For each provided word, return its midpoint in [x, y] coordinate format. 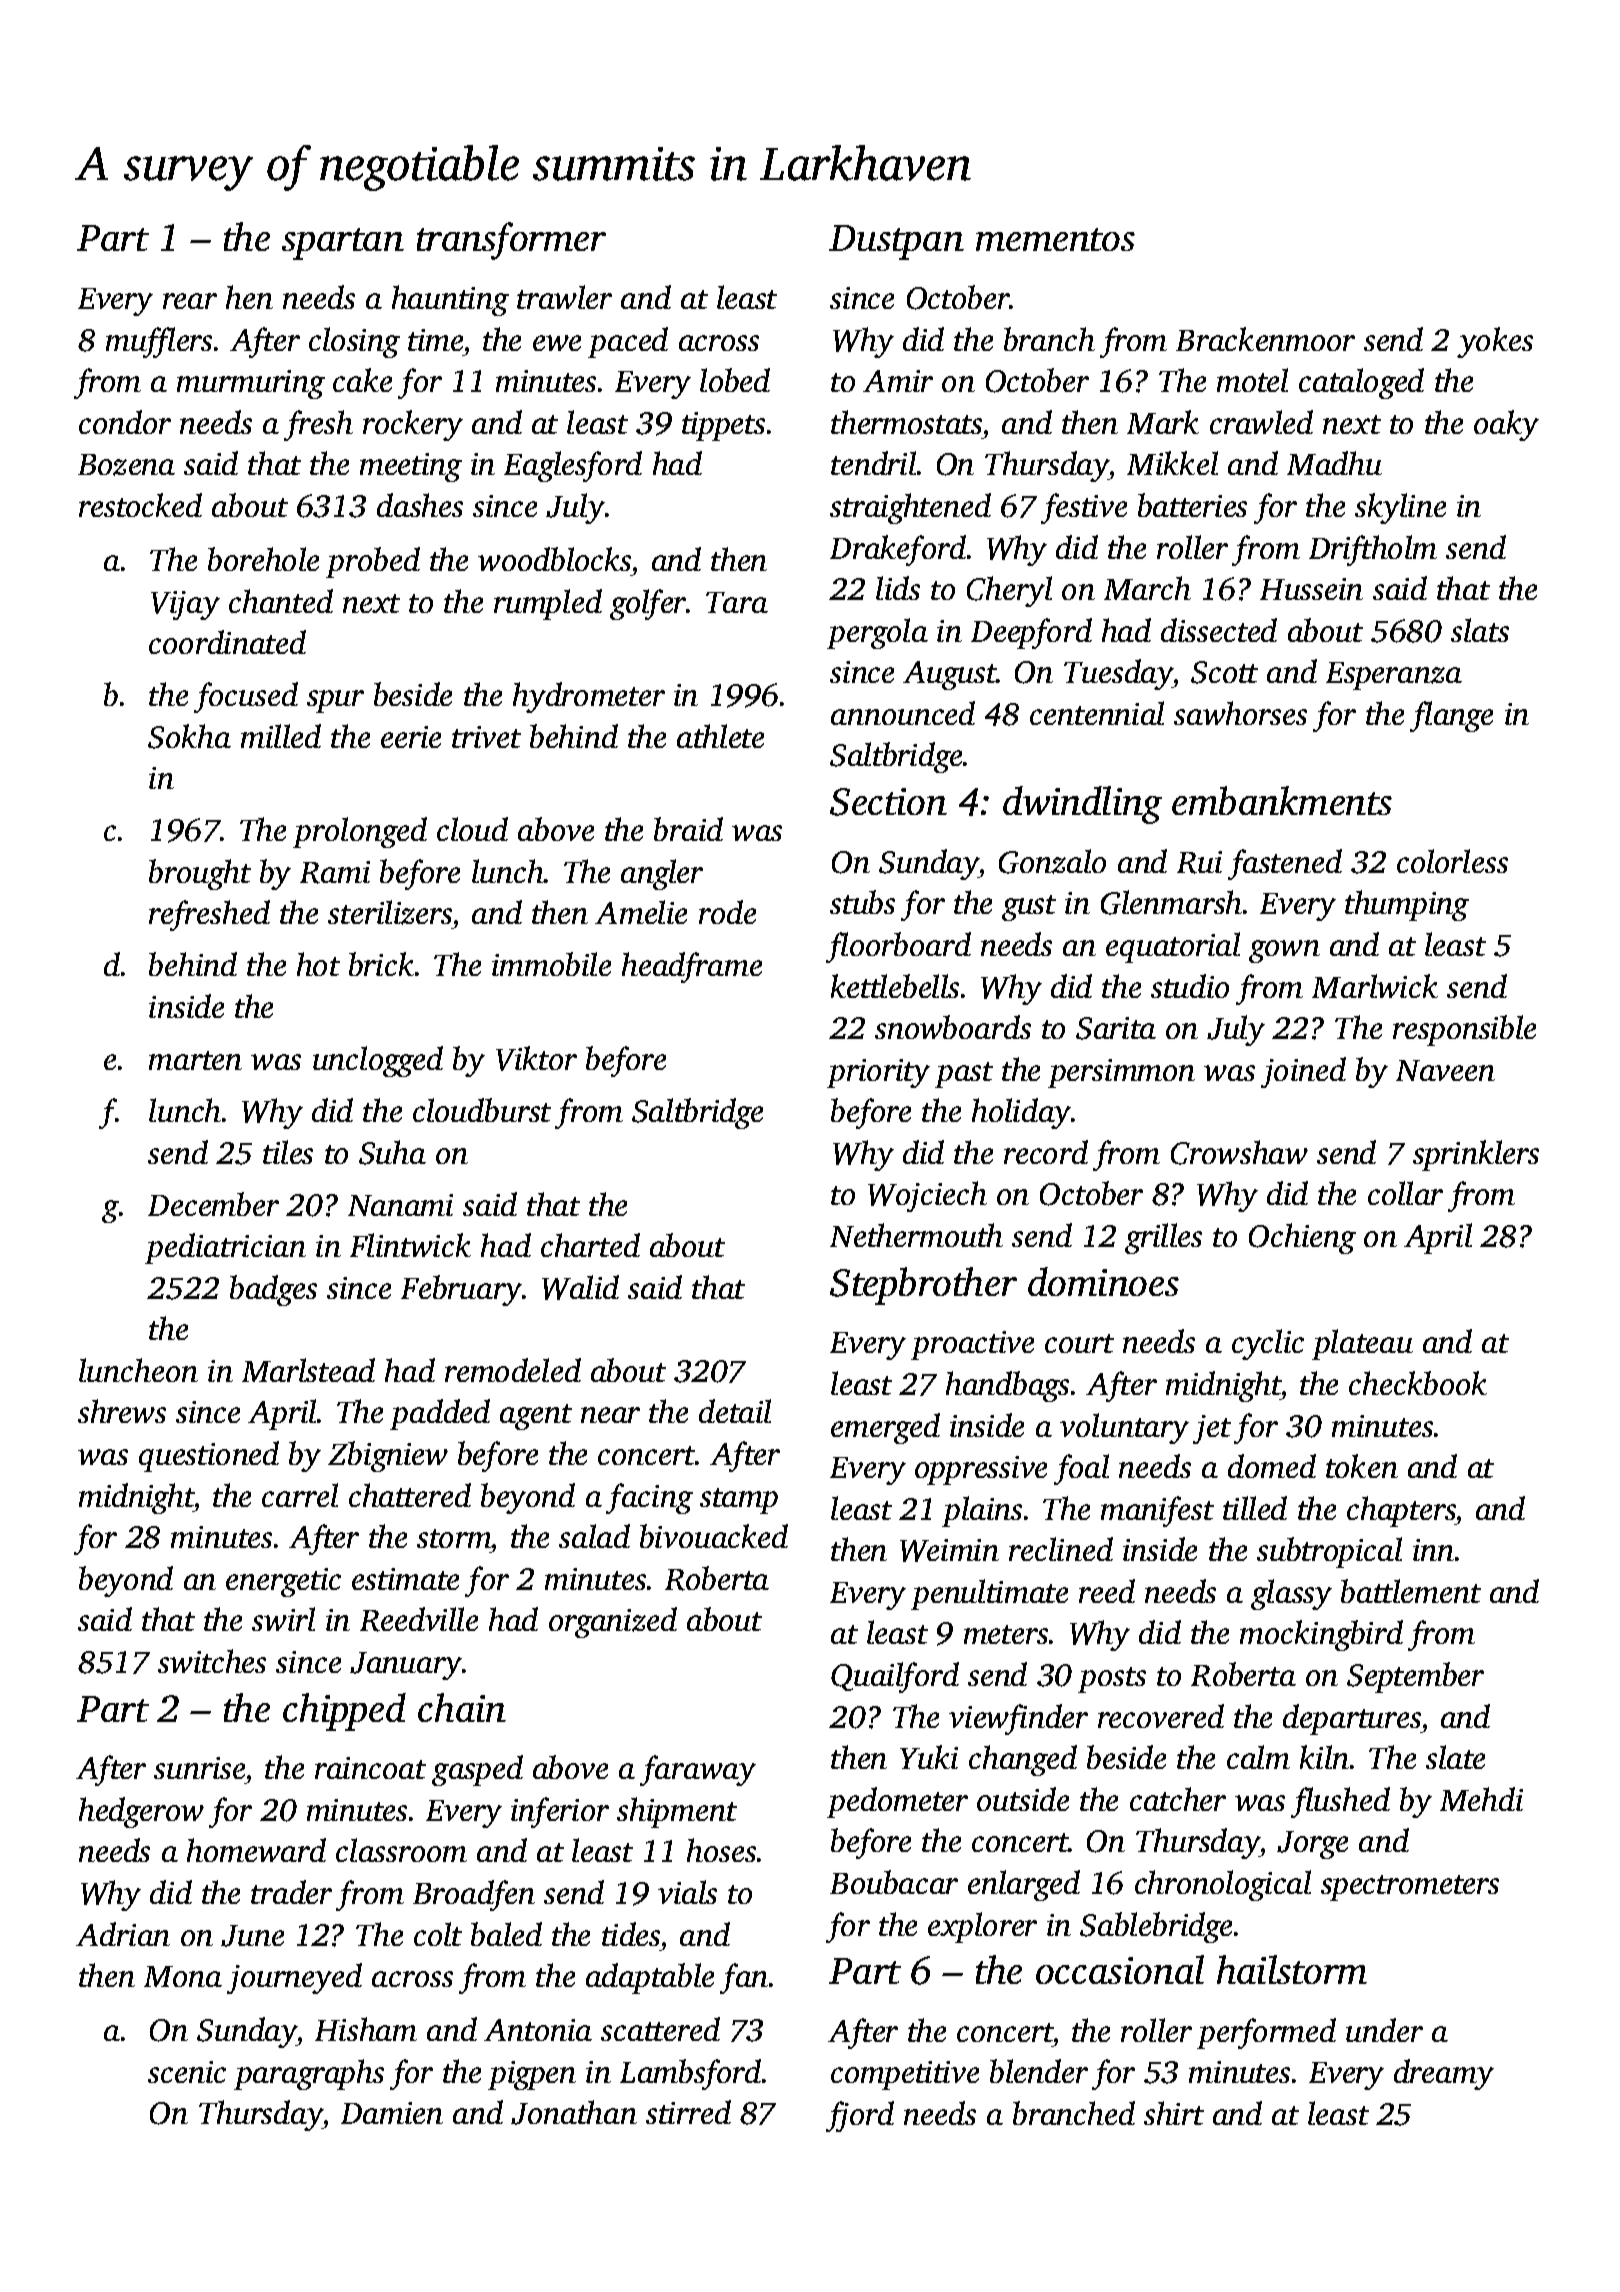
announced [903, 713]
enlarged [1024, 1885]
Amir [898, 381]
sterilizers [390, 912]
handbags [1007, 1386]
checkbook [1418, 1383]
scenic [187, 2072]
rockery [413, 425]
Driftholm [1373, 550]
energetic [283, 1582]
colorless [1452, 861]
